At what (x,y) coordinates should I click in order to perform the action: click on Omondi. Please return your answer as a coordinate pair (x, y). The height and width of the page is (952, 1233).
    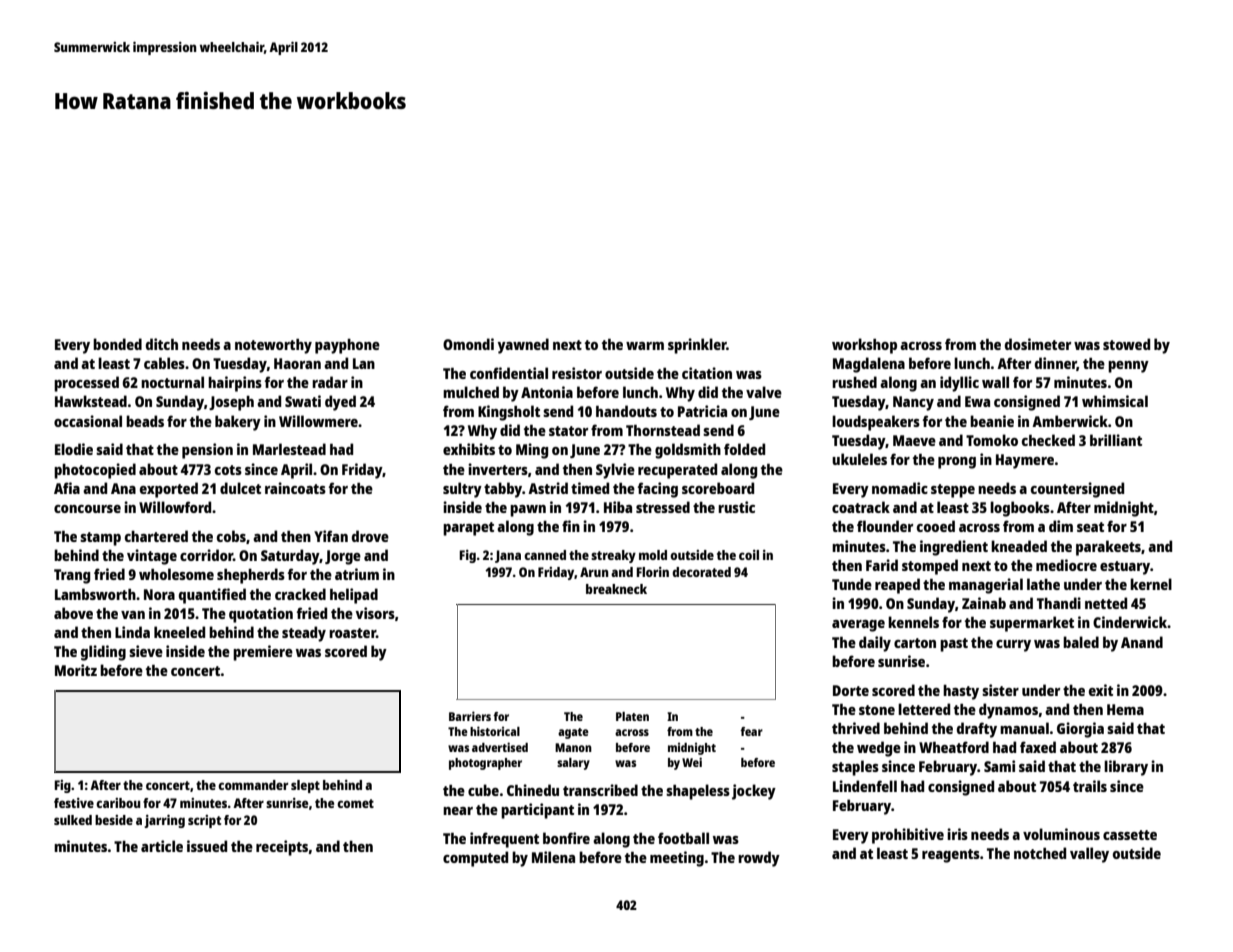
    Looking at the image, I should click on (468, 344).
